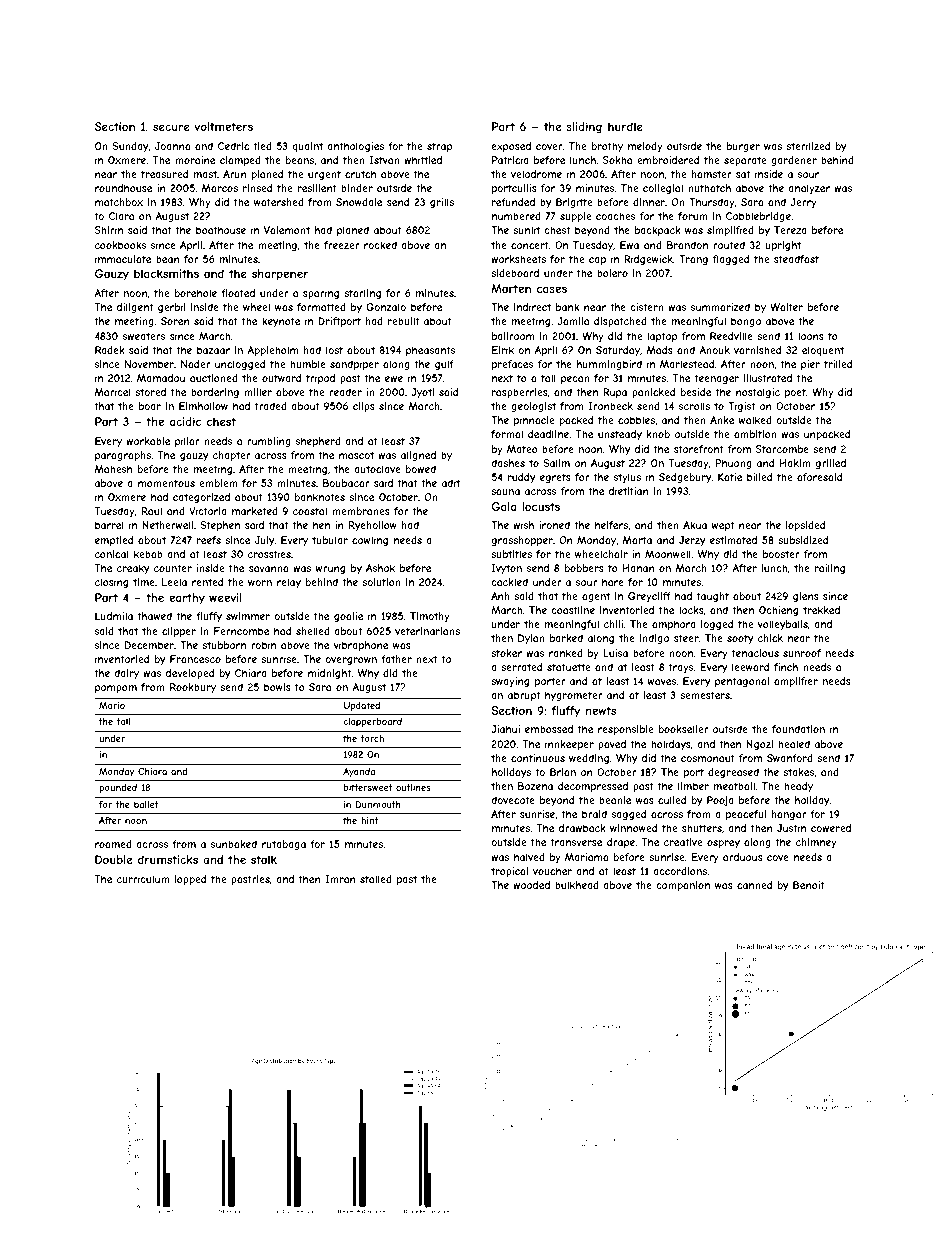  Describe the element at coordinates (531, 639) in the page. I see `Dylan` at that location.
